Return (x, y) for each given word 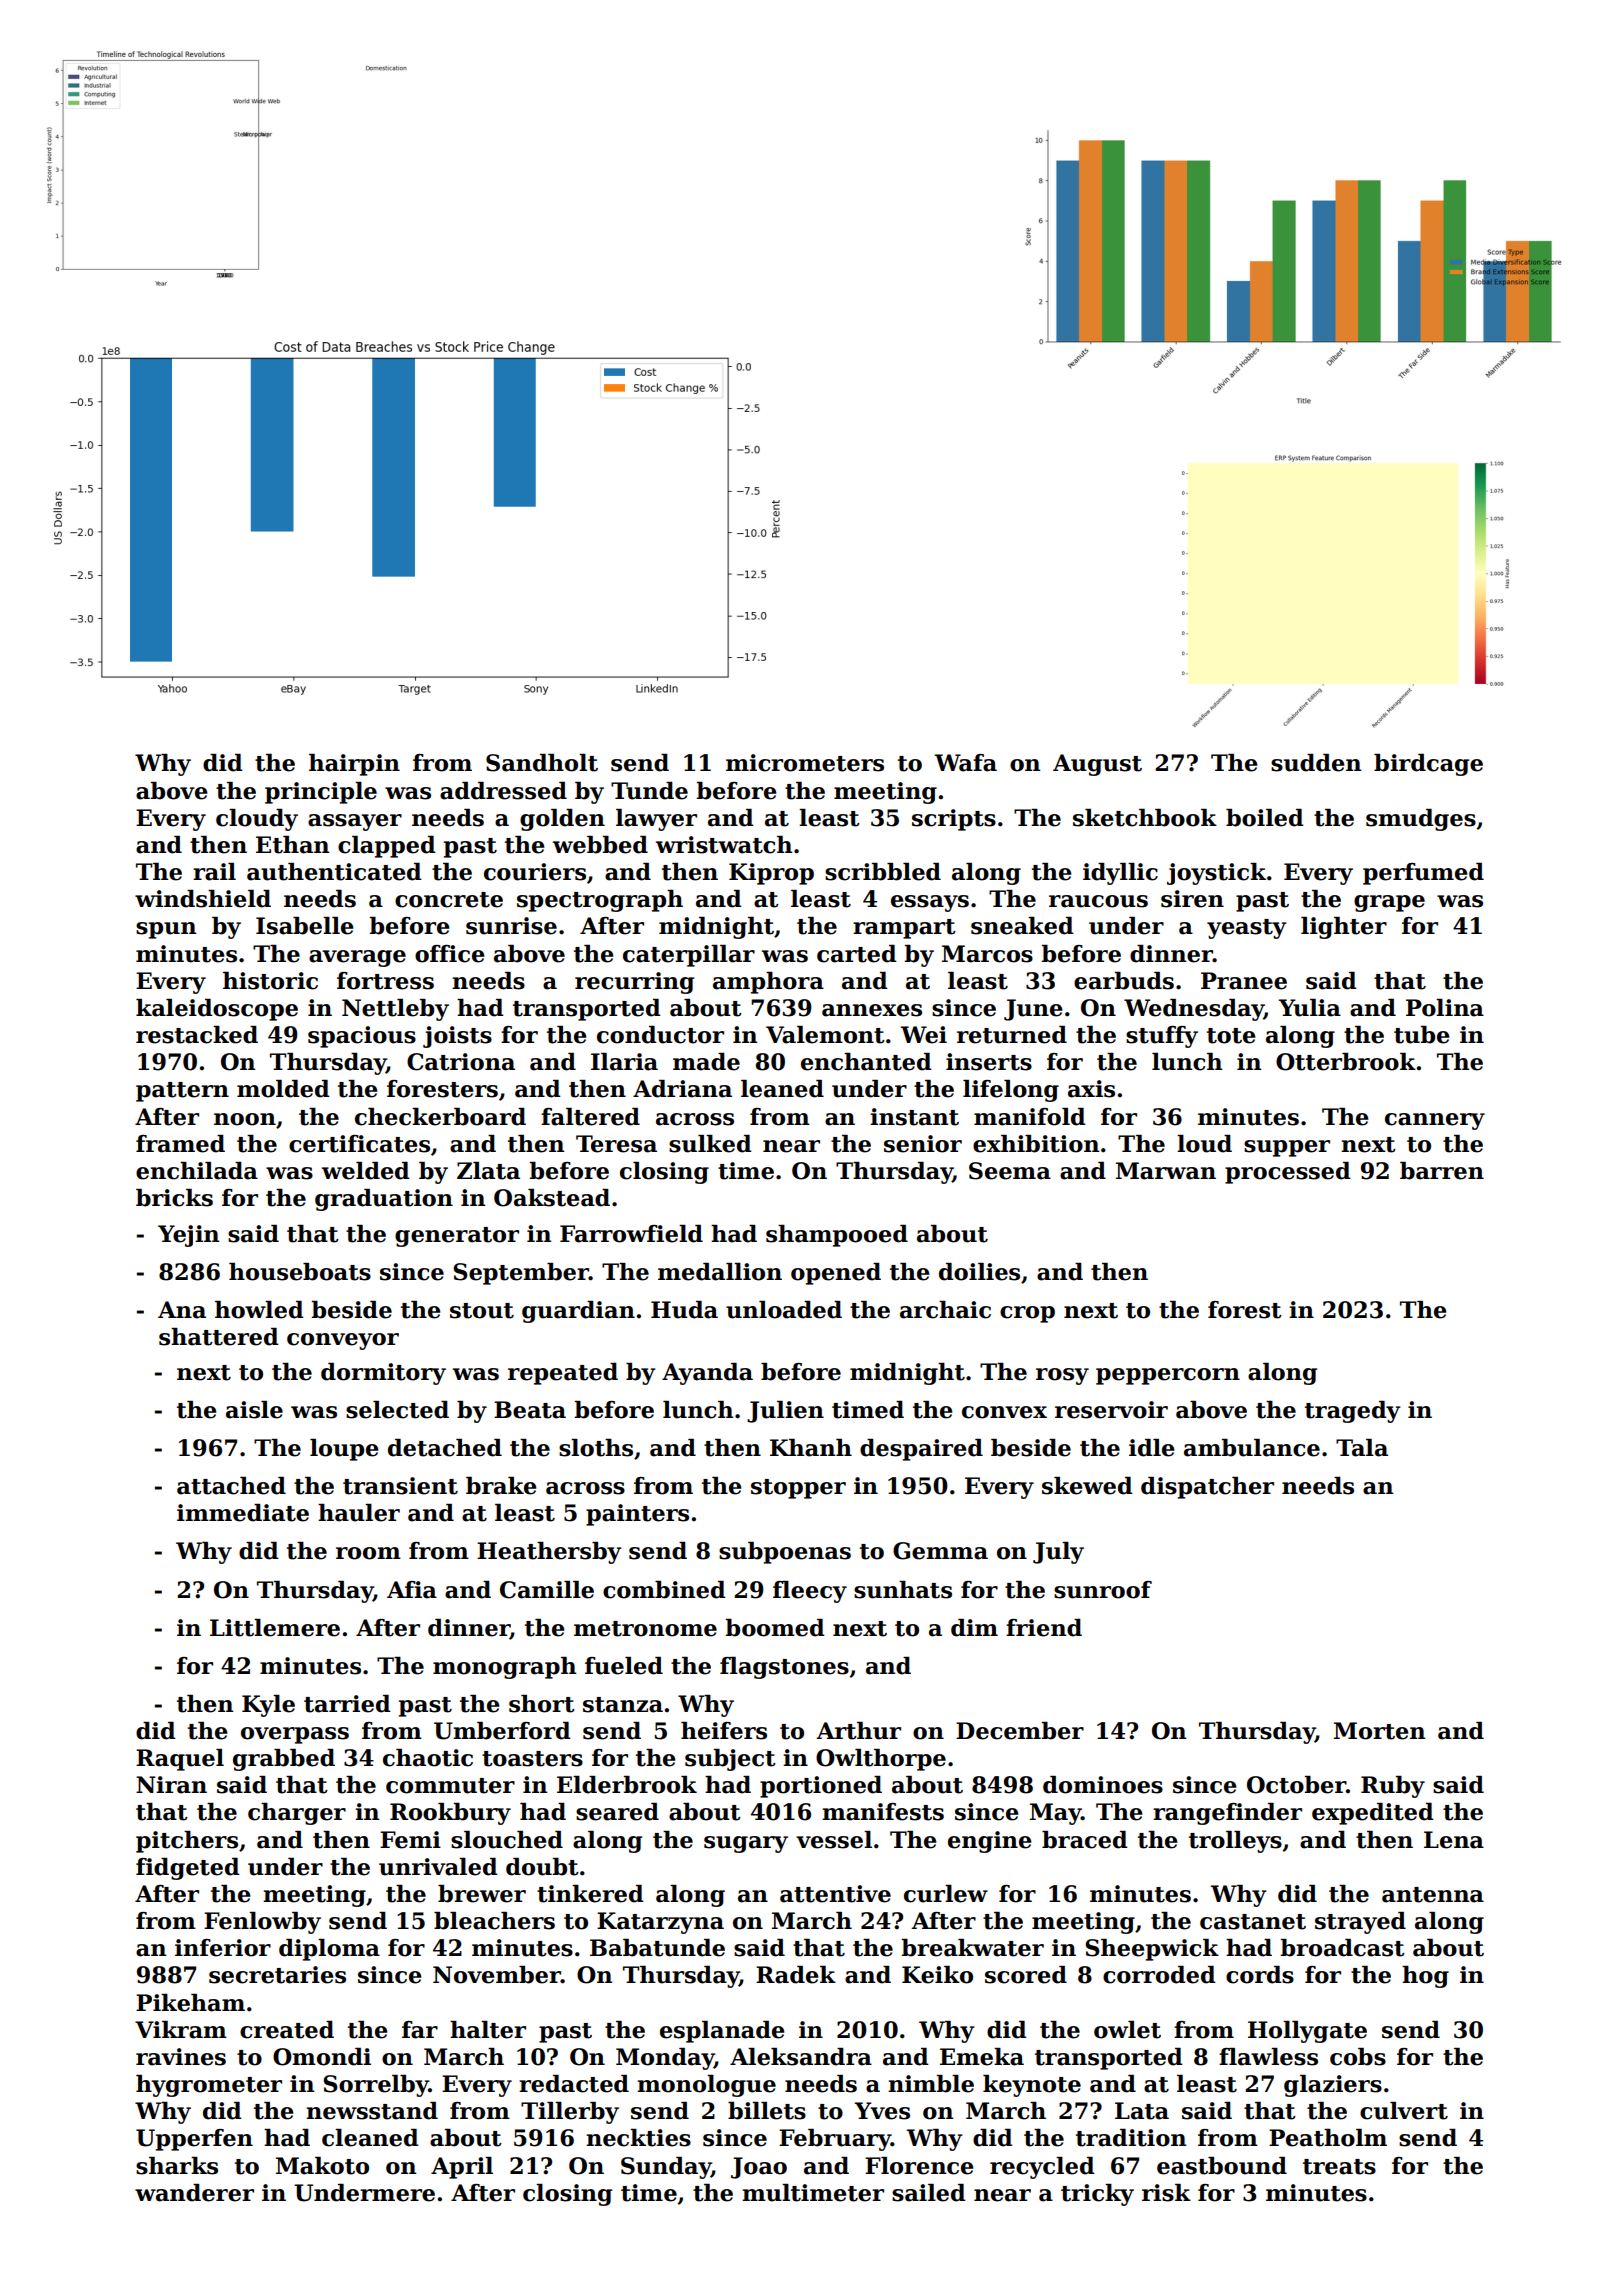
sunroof (1103, 1590)
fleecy (810, 1592)
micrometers (805, 763)
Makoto (322, 2166)
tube (1422, 1035)
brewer (482, 1894)
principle (321, 793)
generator (457, 1237)
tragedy (1353, 1412)
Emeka (982, 2057)
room (368, 1553)
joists (457, 1037)
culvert (1404, 2111)
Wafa (965, 763)
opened (836, 1274)
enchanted (866, 1062)
